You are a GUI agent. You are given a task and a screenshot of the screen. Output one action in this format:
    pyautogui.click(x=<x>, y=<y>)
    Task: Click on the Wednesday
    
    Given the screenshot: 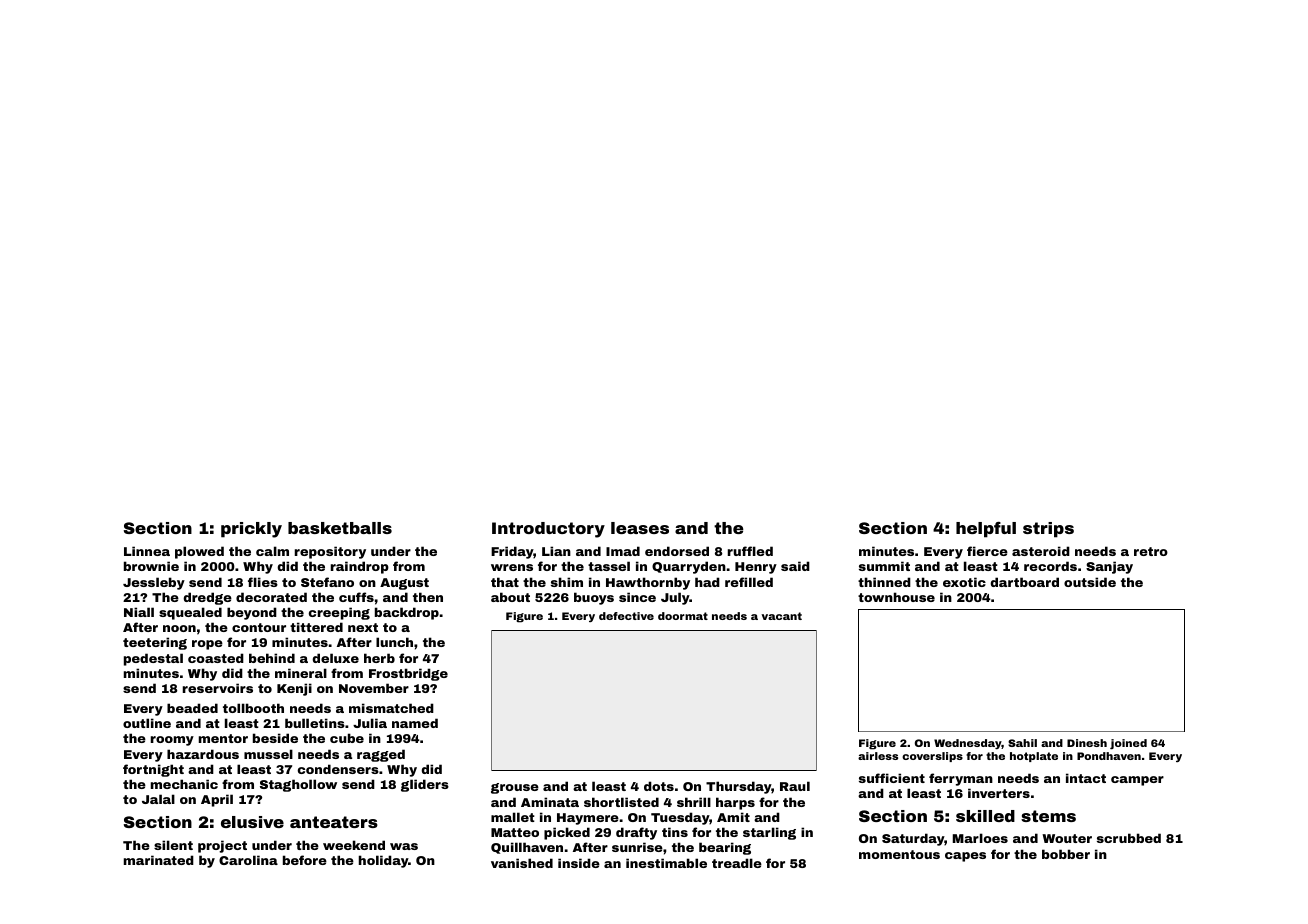 What is the action you would take?
    pyautogui.click(x=968, y=744)
